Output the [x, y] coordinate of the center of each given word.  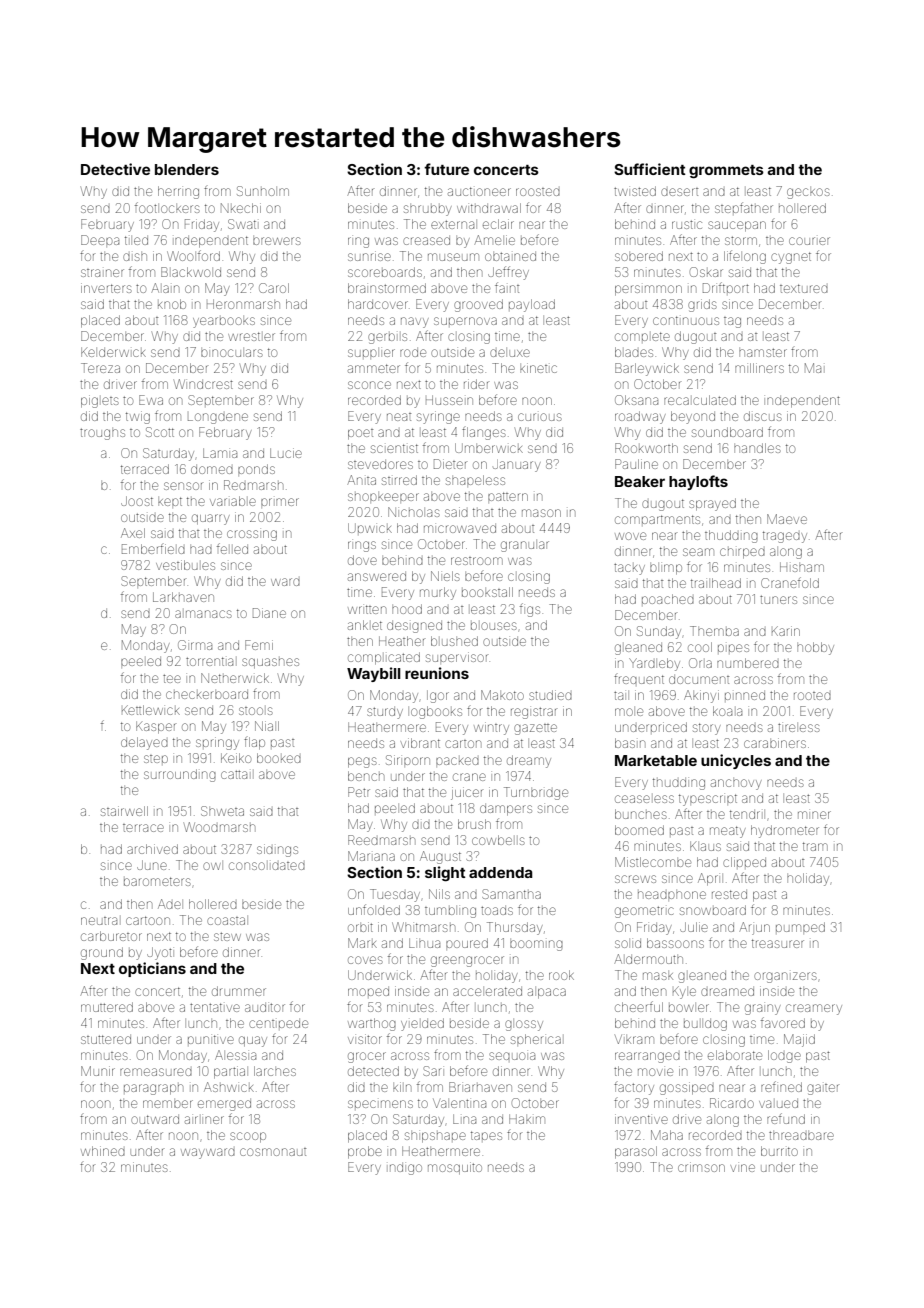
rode [413, 352]
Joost [137, 501]
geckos [808, 193]
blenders [187, 169]
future [446, 169]
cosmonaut [273, 1152]
